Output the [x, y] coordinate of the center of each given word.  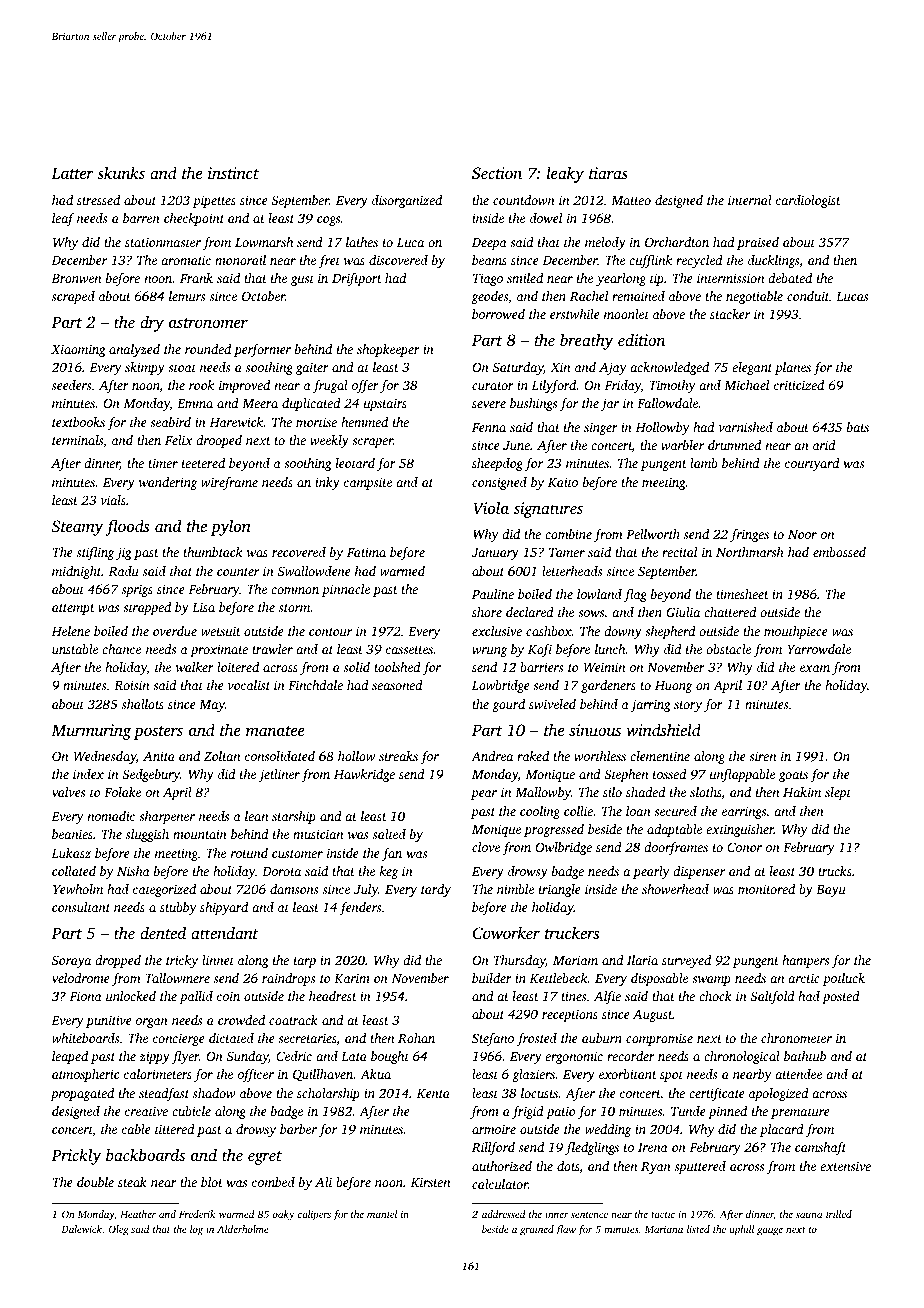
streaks [398, 756]
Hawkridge [364, 775]
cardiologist [808, 201]
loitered [238, 667]
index [88, 774]
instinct [233, 173]
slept [838, 793]
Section [497, 173]
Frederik [197, 1214]
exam [815, 668]
